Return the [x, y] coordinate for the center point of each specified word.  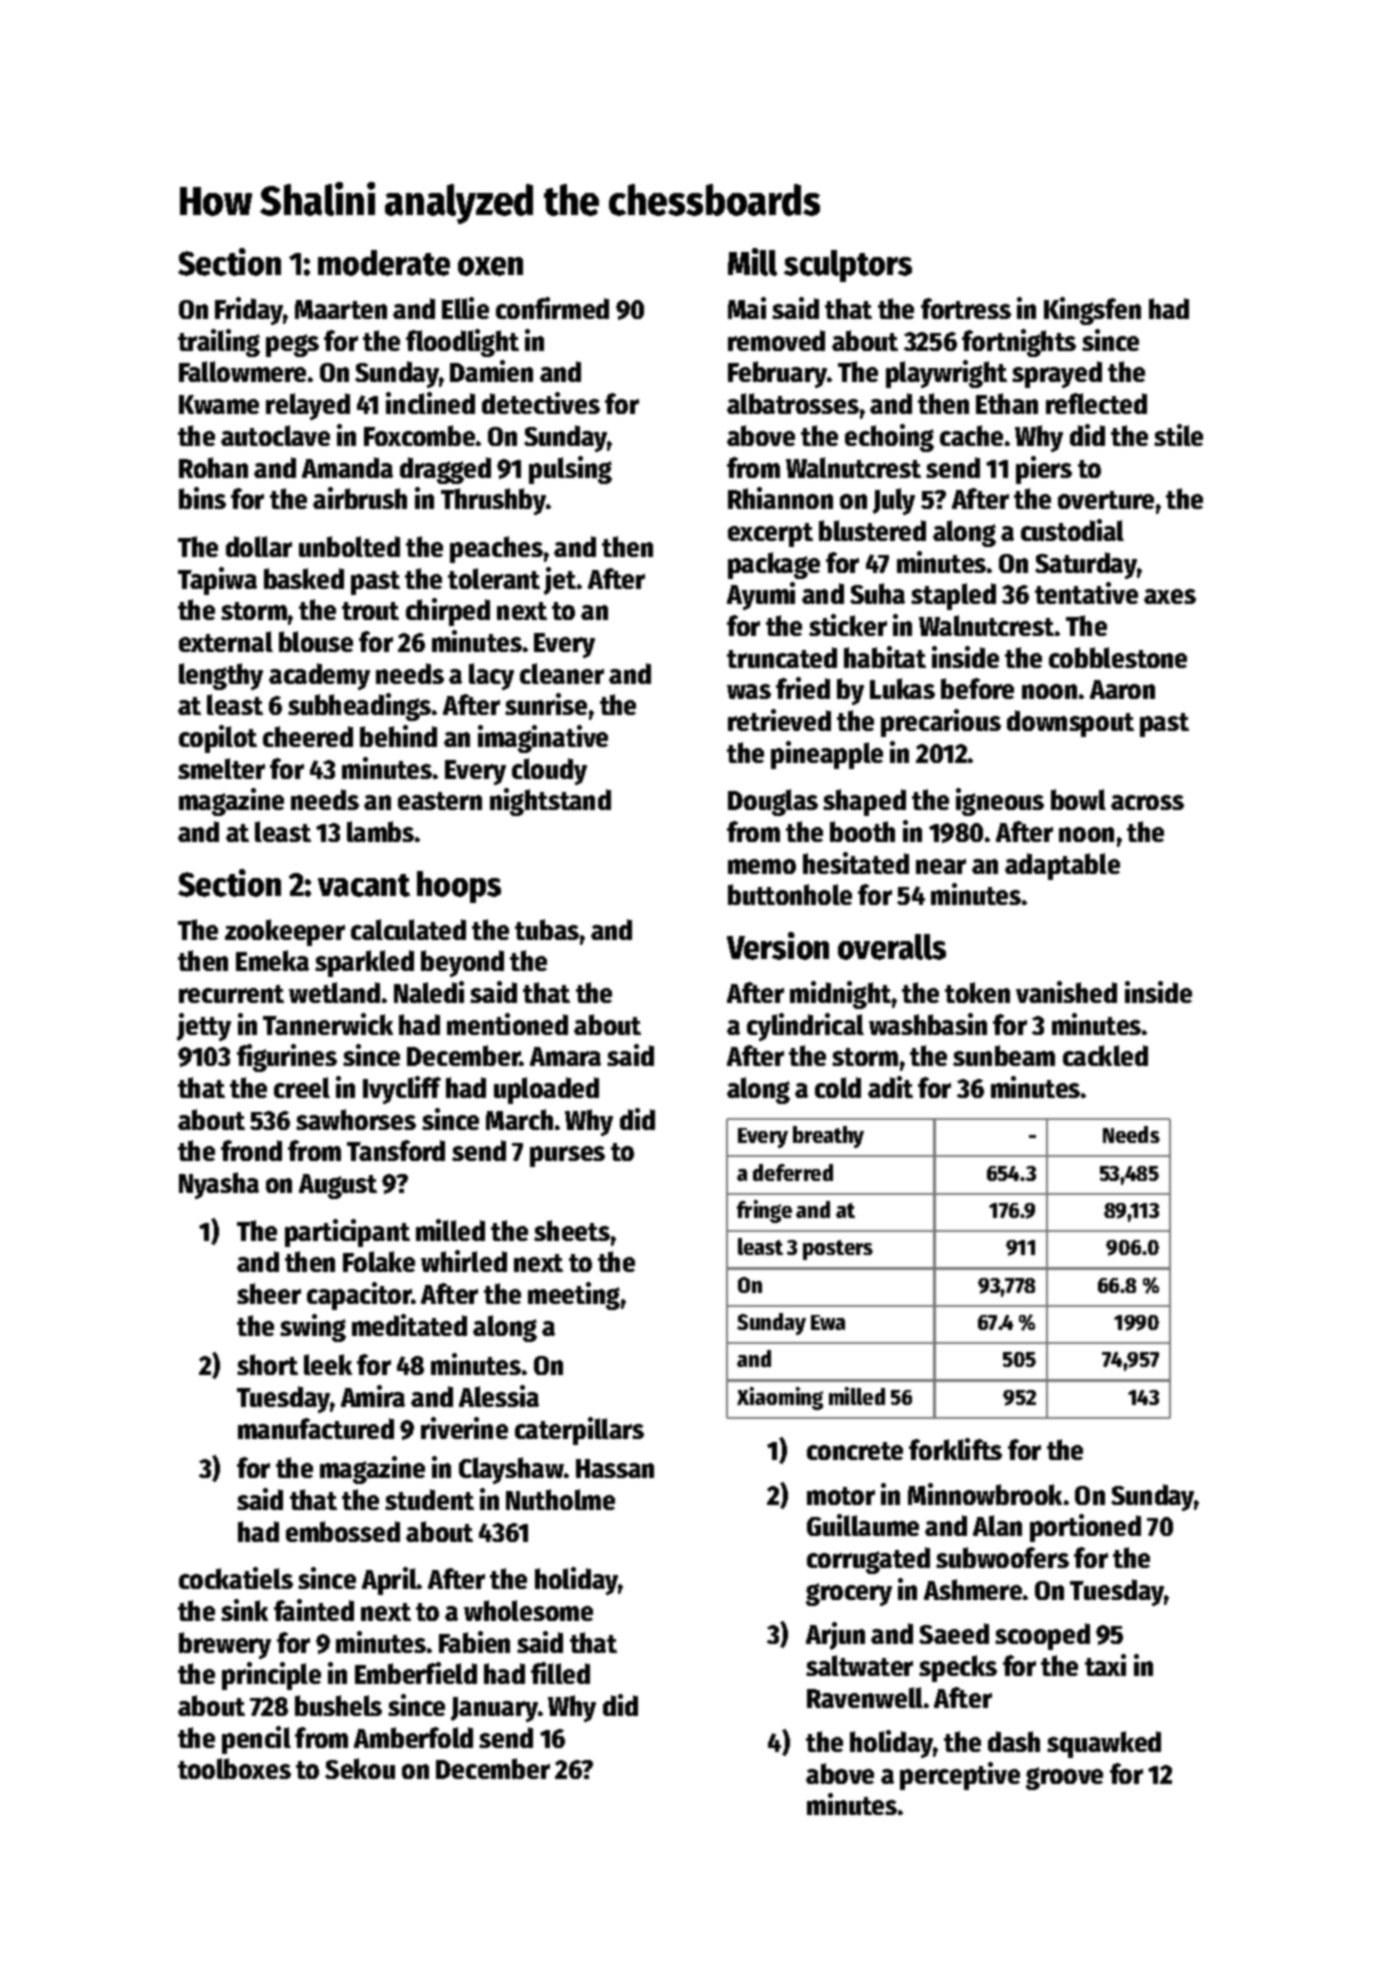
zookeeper [285, 932]
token [977, 992]
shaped [864, 802]
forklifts [955, 1449]
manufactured [316, 1428]
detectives [541, 403]
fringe [764, 1211]
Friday [249, 311]
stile [1178, 435]
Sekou [360, 1768]
